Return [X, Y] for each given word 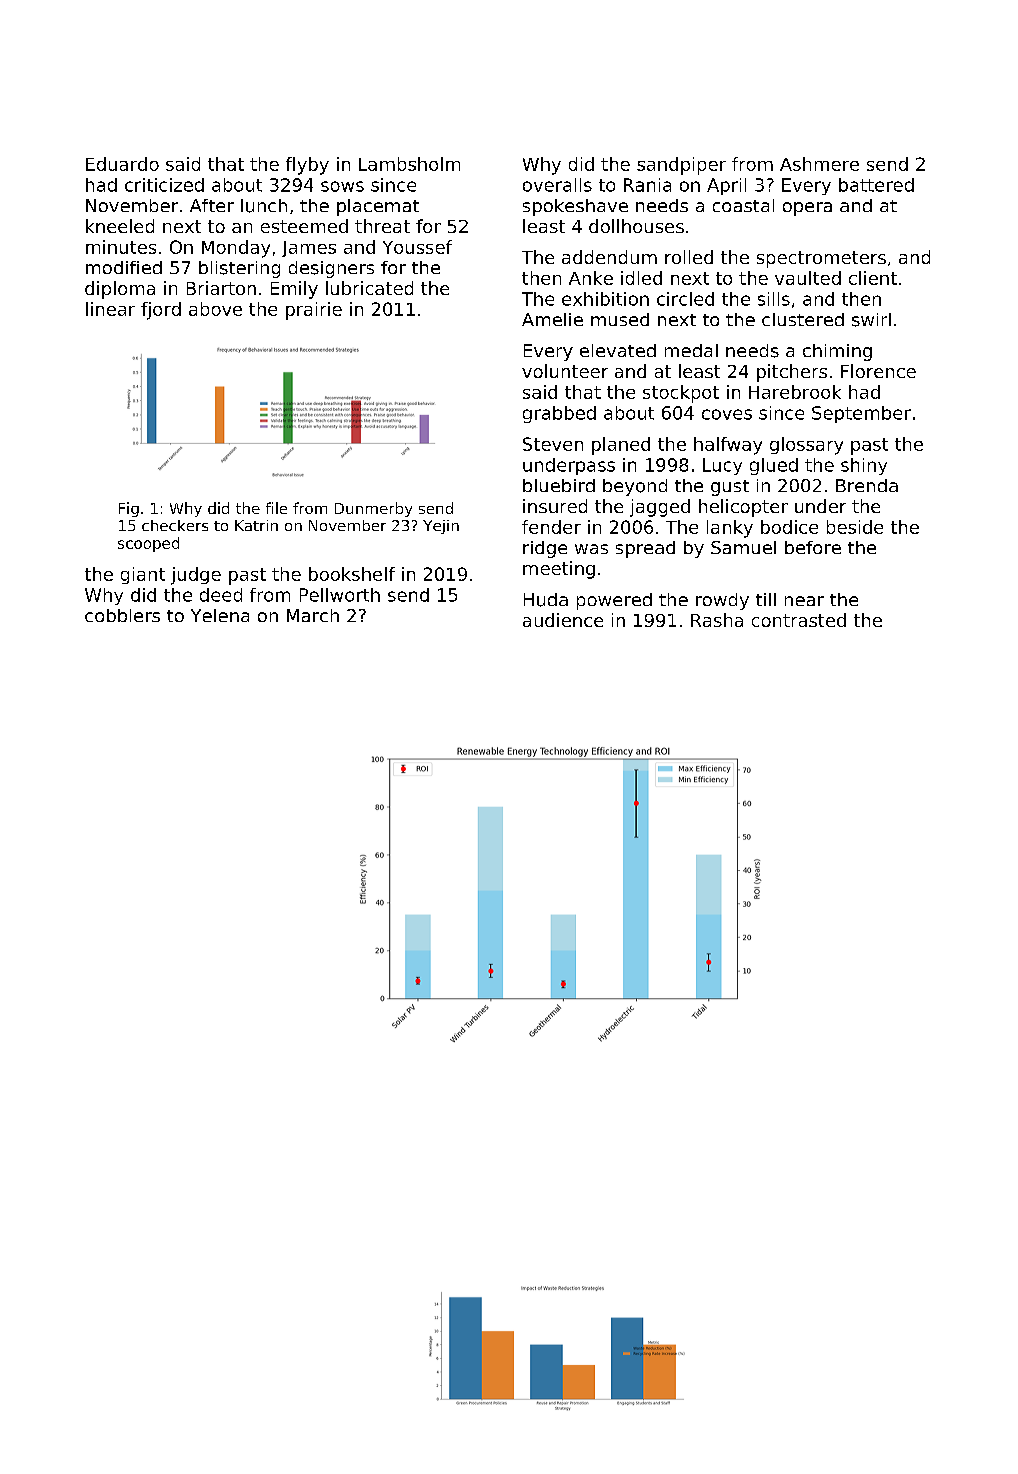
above [215, 309]
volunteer [565, 371]
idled [641, 278]
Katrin [256, 525]
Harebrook [795, 392]
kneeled [120, 226]
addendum [609, 257]
